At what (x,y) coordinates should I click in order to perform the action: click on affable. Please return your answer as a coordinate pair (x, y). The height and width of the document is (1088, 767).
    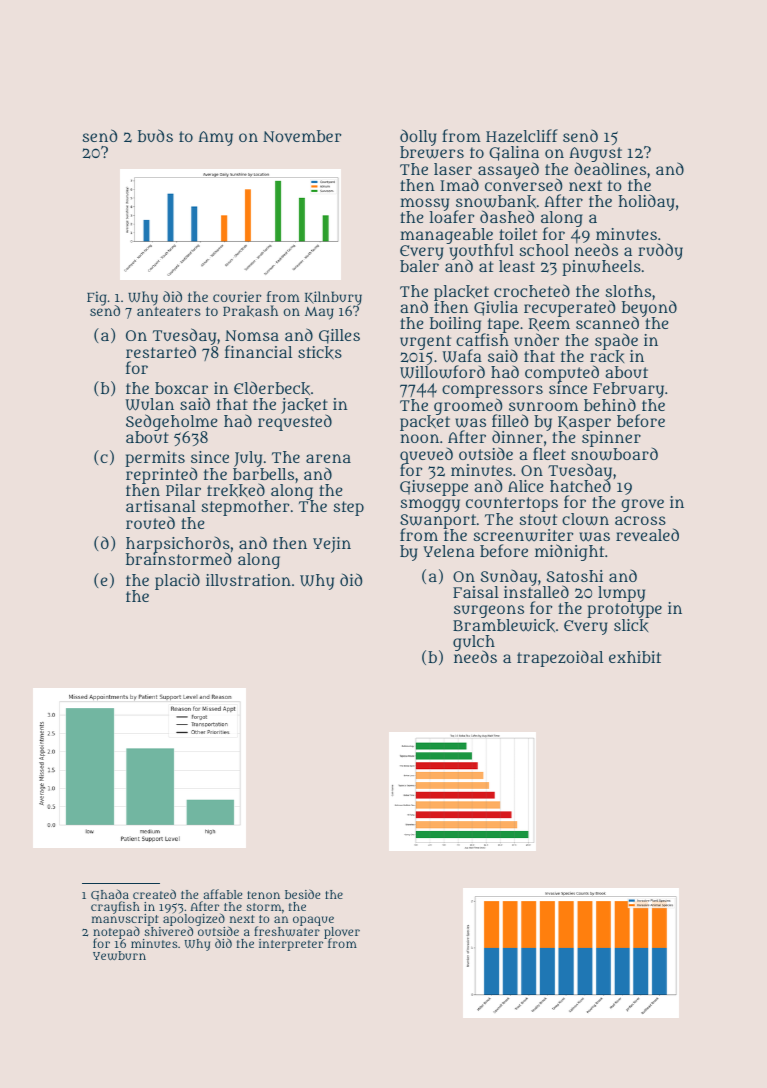
    Looking at the image, I should click on (222, 894).
